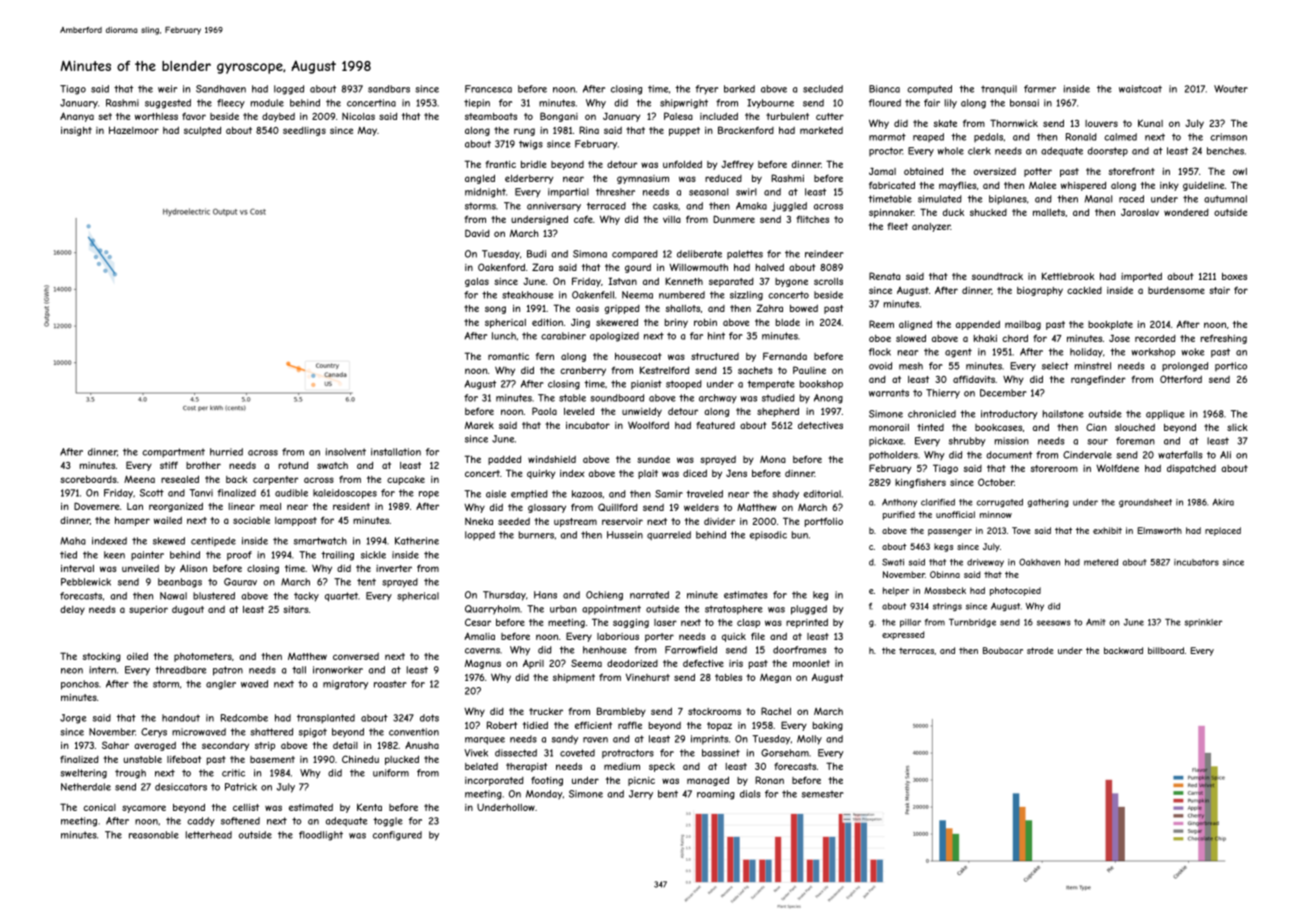 This page has width=1308, height=924. What do you see at coordinates (698, 267) in the page?
I see `Willowmouth` at bounding box center [698, 267].
